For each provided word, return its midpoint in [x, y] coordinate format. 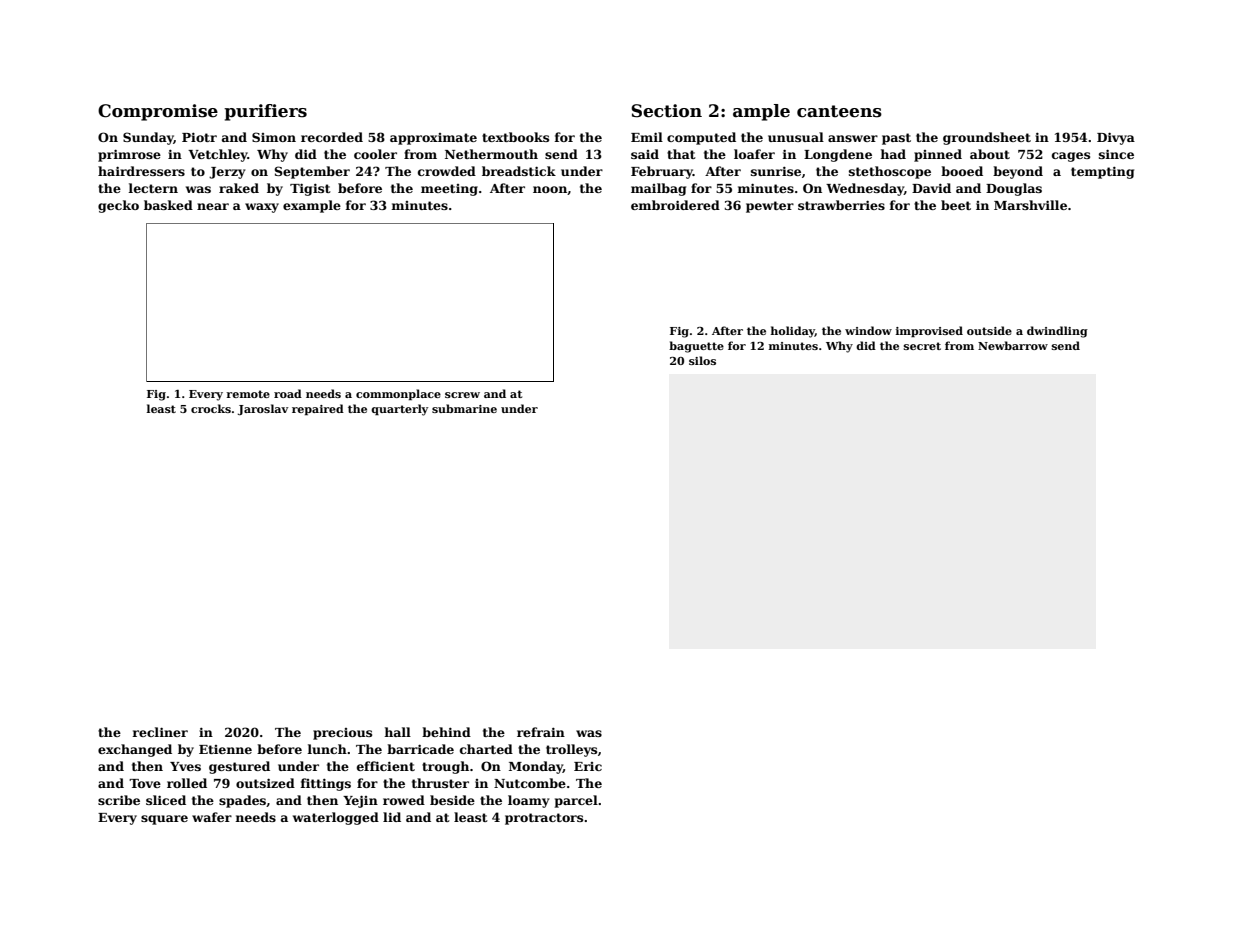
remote [248, 394]
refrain [541, 732]
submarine [464, 408]
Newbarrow [1013, 345]
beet [956, 205]
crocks [211, 408]
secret [922, 346]
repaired [318, 410]
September [312, 172]
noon [550, 190]
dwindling [1057, 332]
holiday [793, 332]
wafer [212, 817]
